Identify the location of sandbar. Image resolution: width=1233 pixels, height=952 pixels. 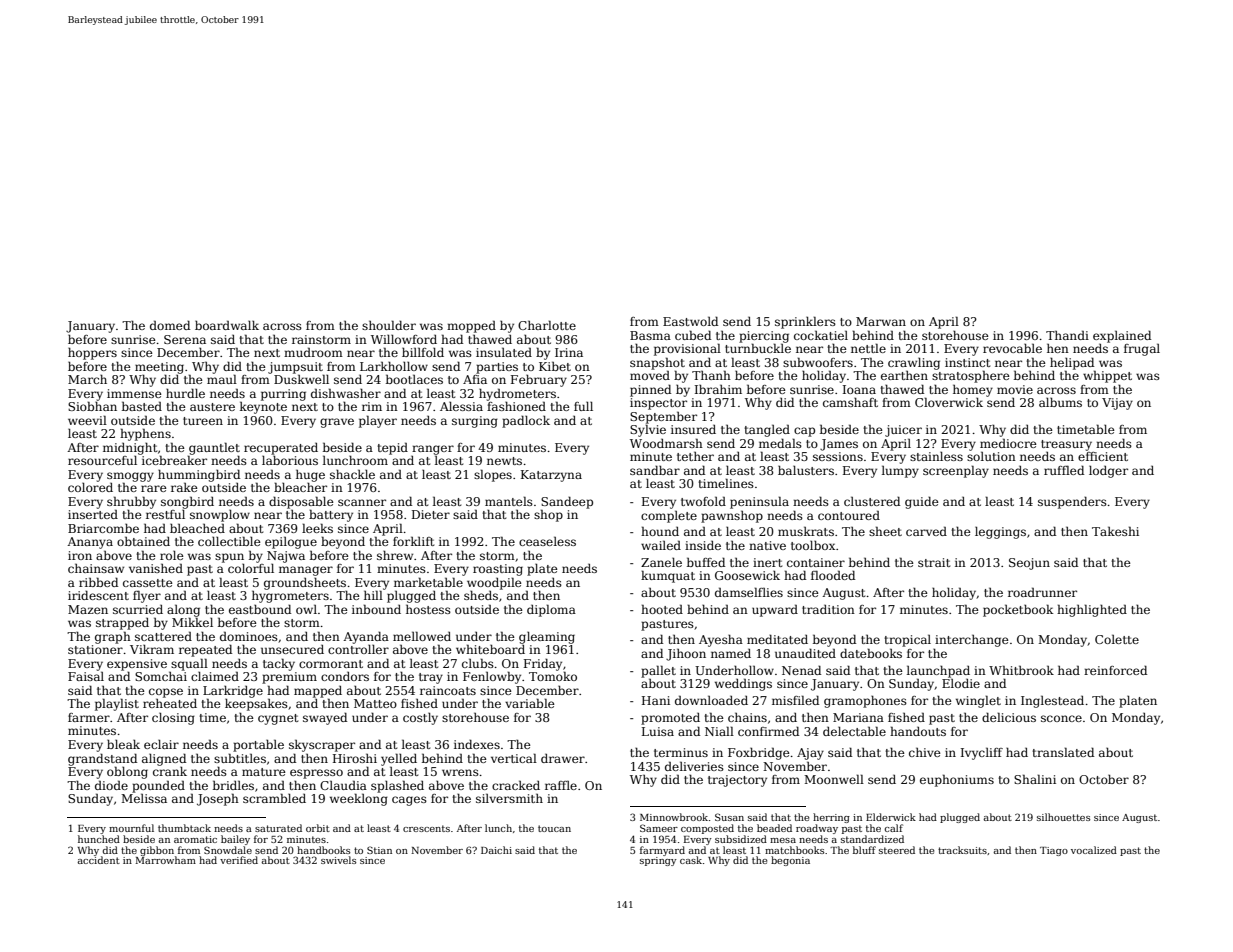
(655, 470).
